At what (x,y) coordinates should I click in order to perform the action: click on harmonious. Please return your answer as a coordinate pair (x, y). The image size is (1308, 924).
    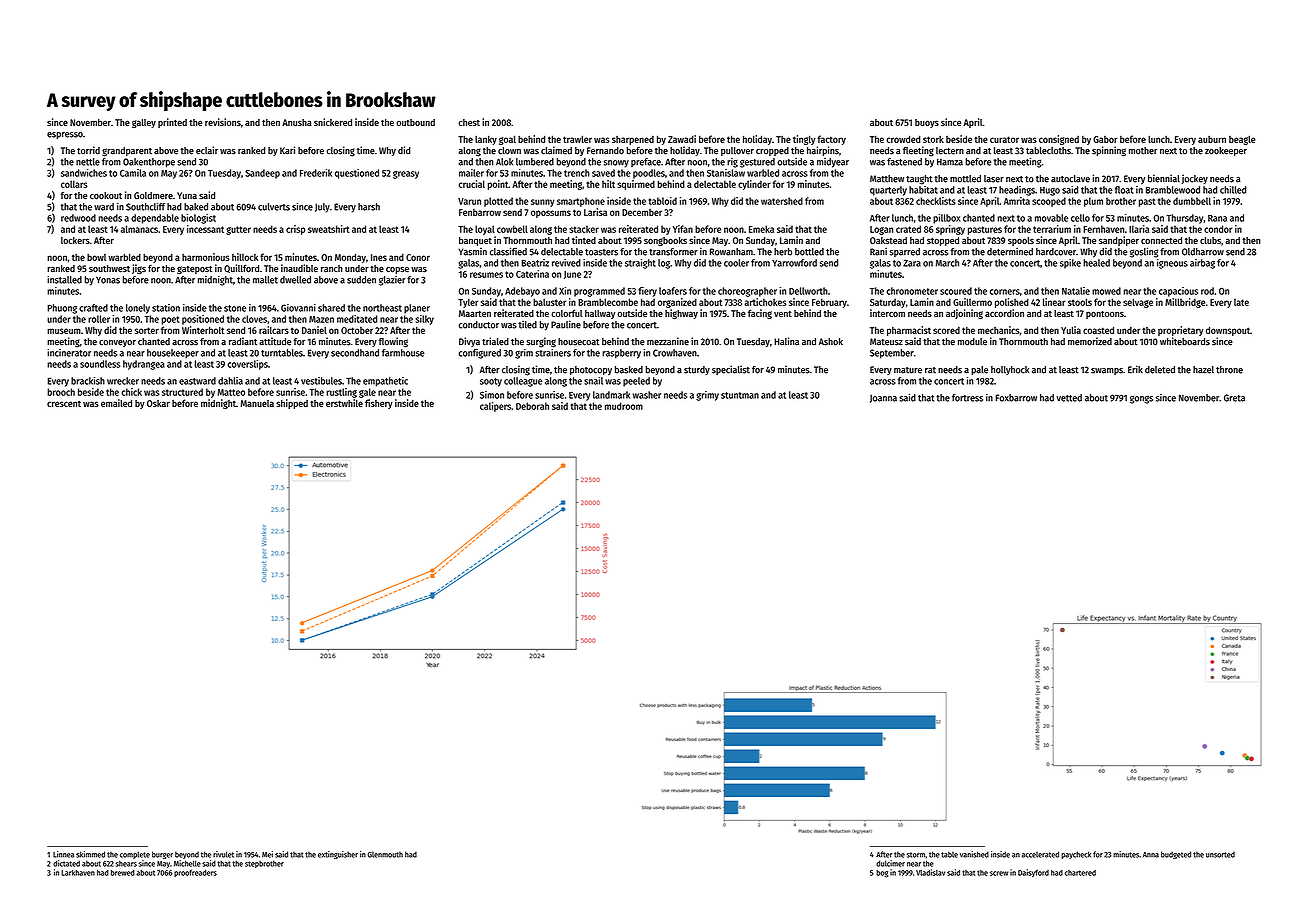
    Looking at the image, I should click on (206, 257).
